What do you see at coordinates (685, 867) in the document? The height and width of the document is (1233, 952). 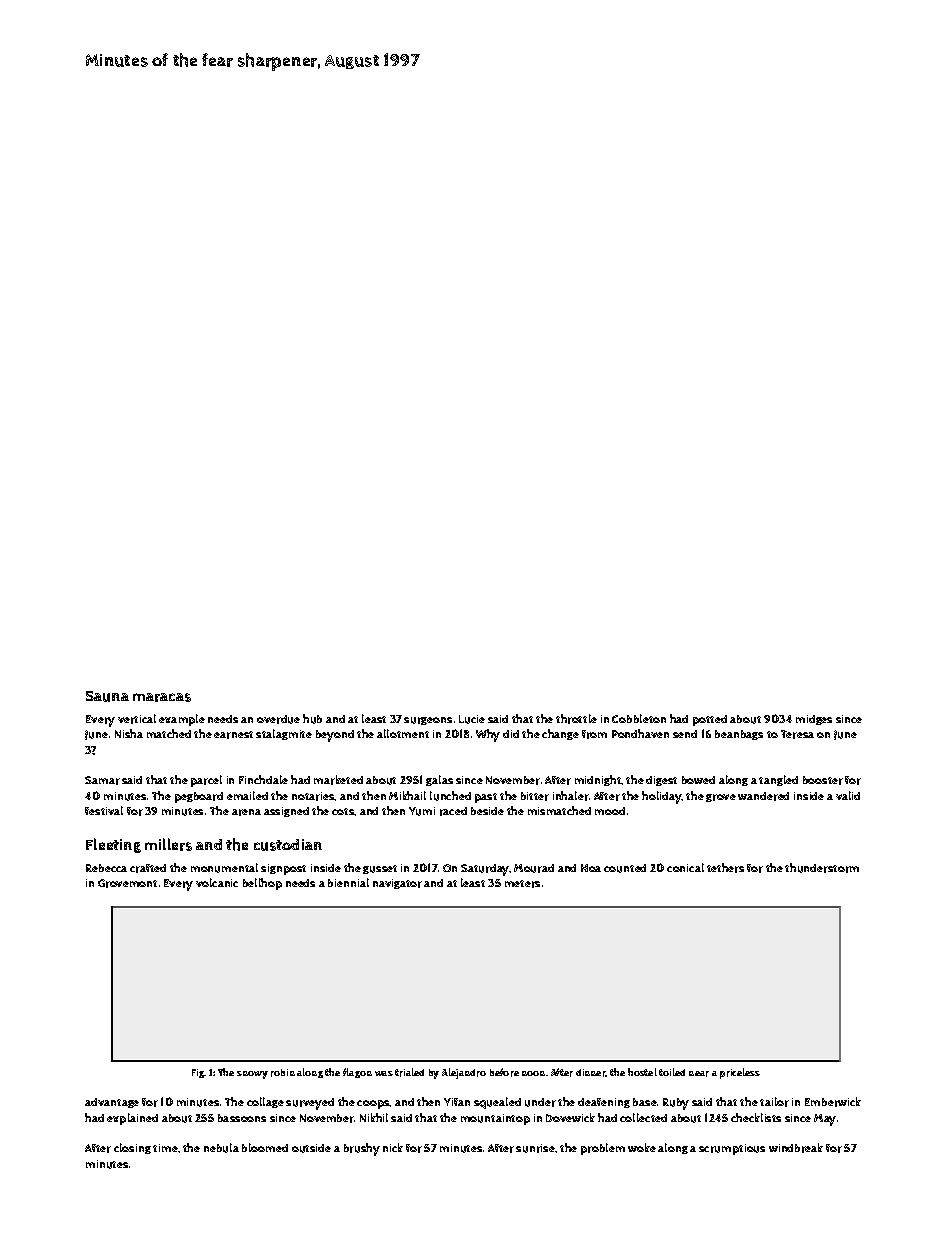 I see `conical` at bounding box center [685, 867].
